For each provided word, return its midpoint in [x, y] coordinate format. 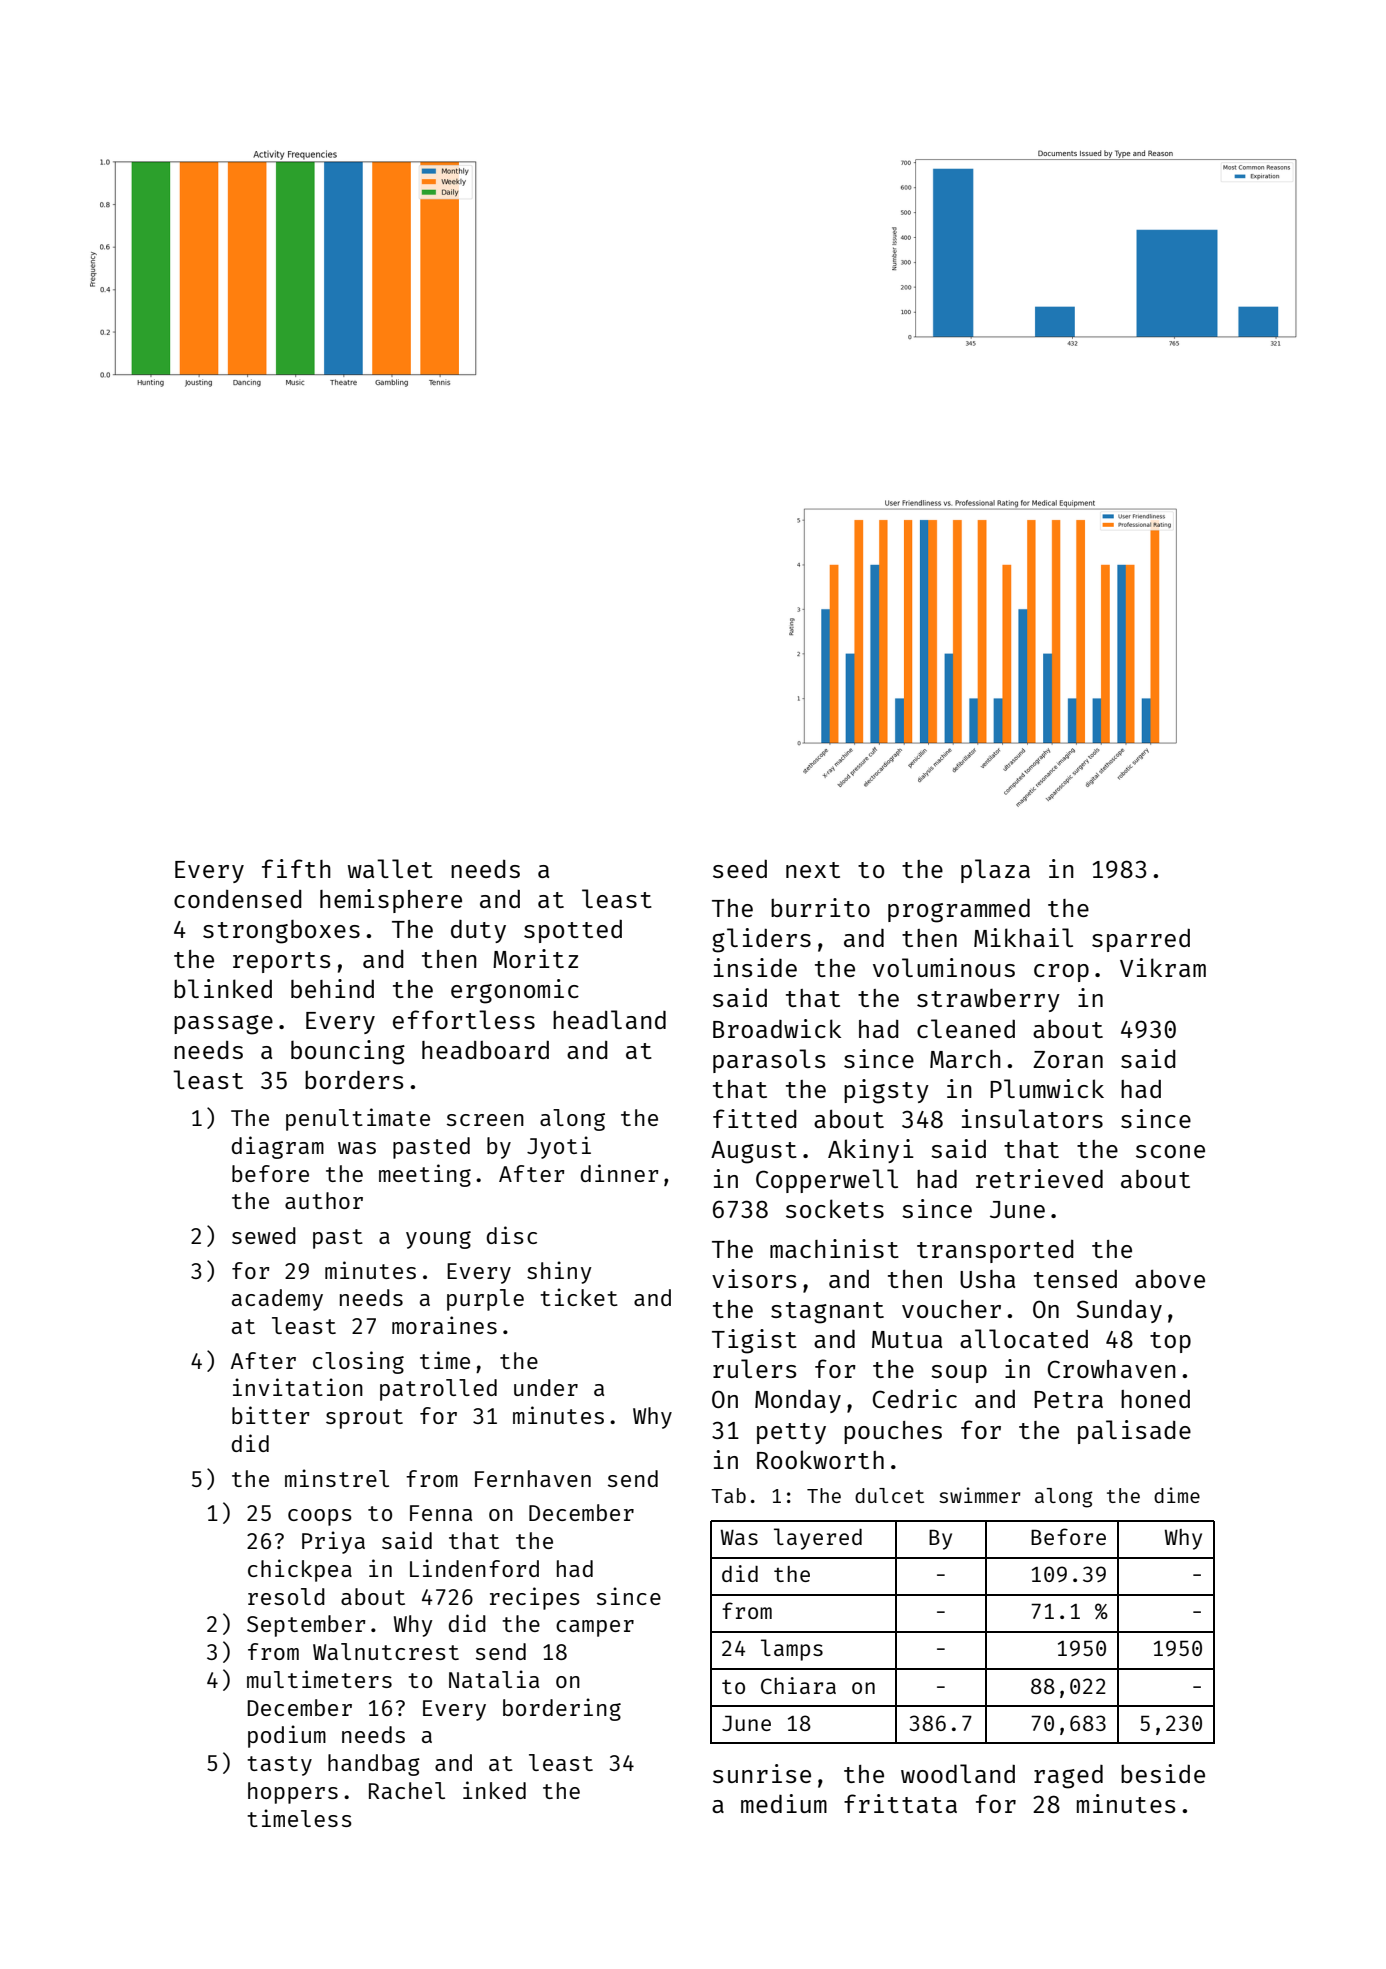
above [1170, 1278]
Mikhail [1023, 937]
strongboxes [281, 932]
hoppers [293, 1793]
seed [740, 868]
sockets [835, 1208]
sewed [264, 1235]
